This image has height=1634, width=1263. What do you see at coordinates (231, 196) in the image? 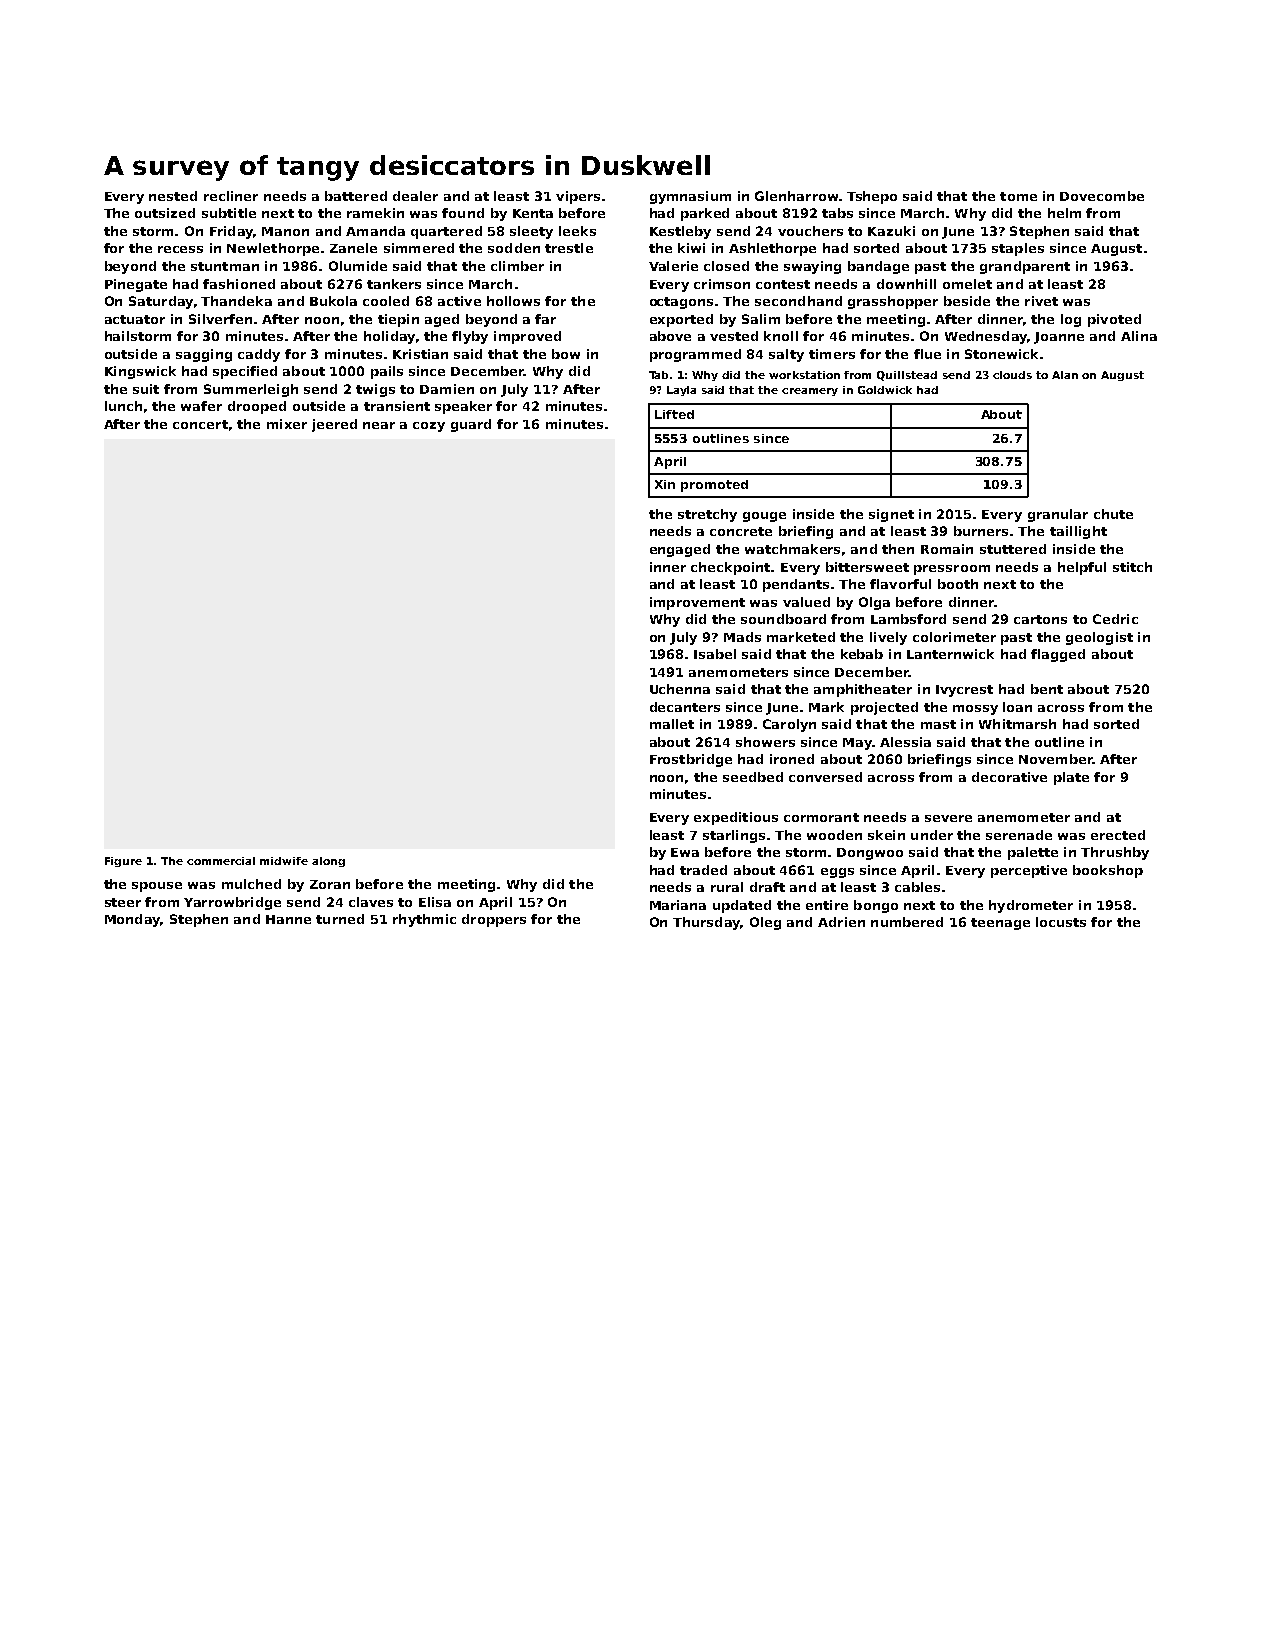
I see `recliner` at bounding box center [231, 196].
